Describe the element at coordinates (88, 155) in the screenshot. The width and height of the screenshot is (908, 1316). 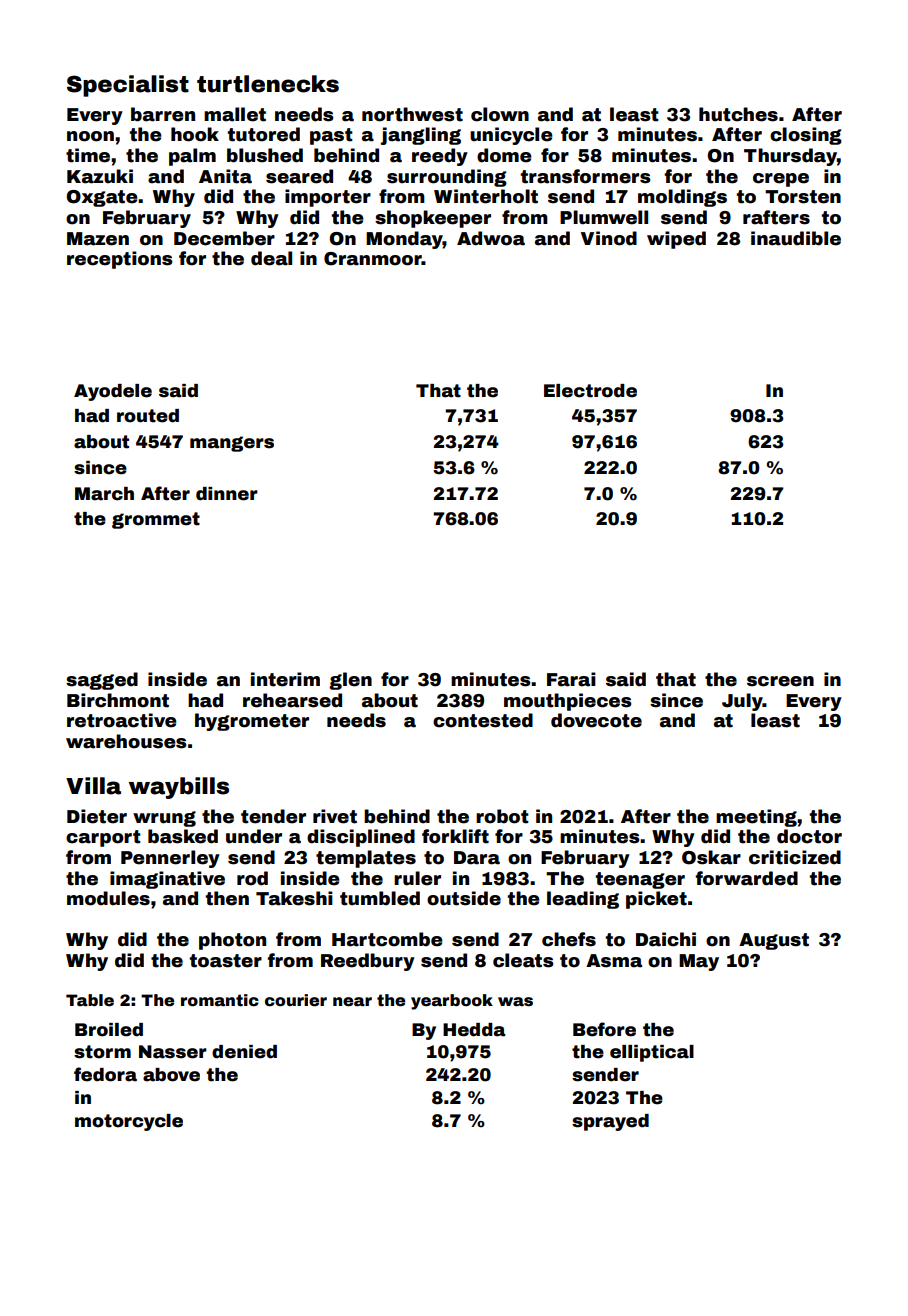
I see `time` at that location.
